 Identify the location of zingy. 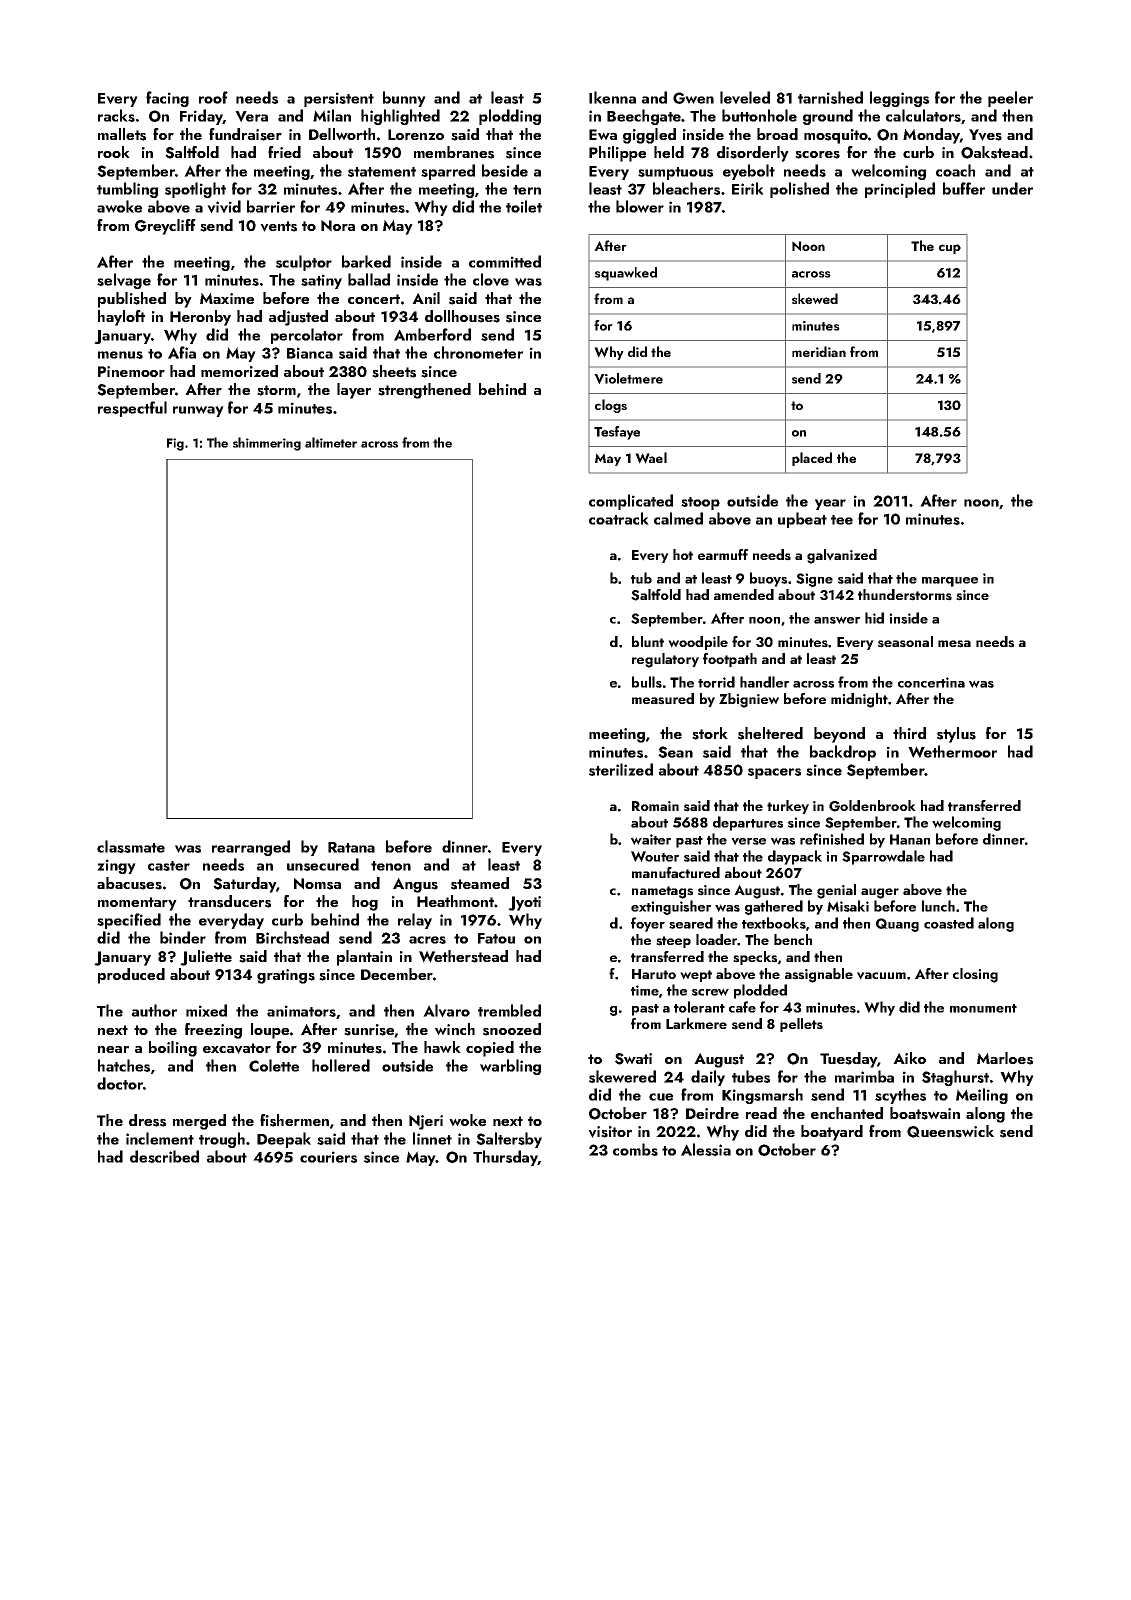
(116, 866).
